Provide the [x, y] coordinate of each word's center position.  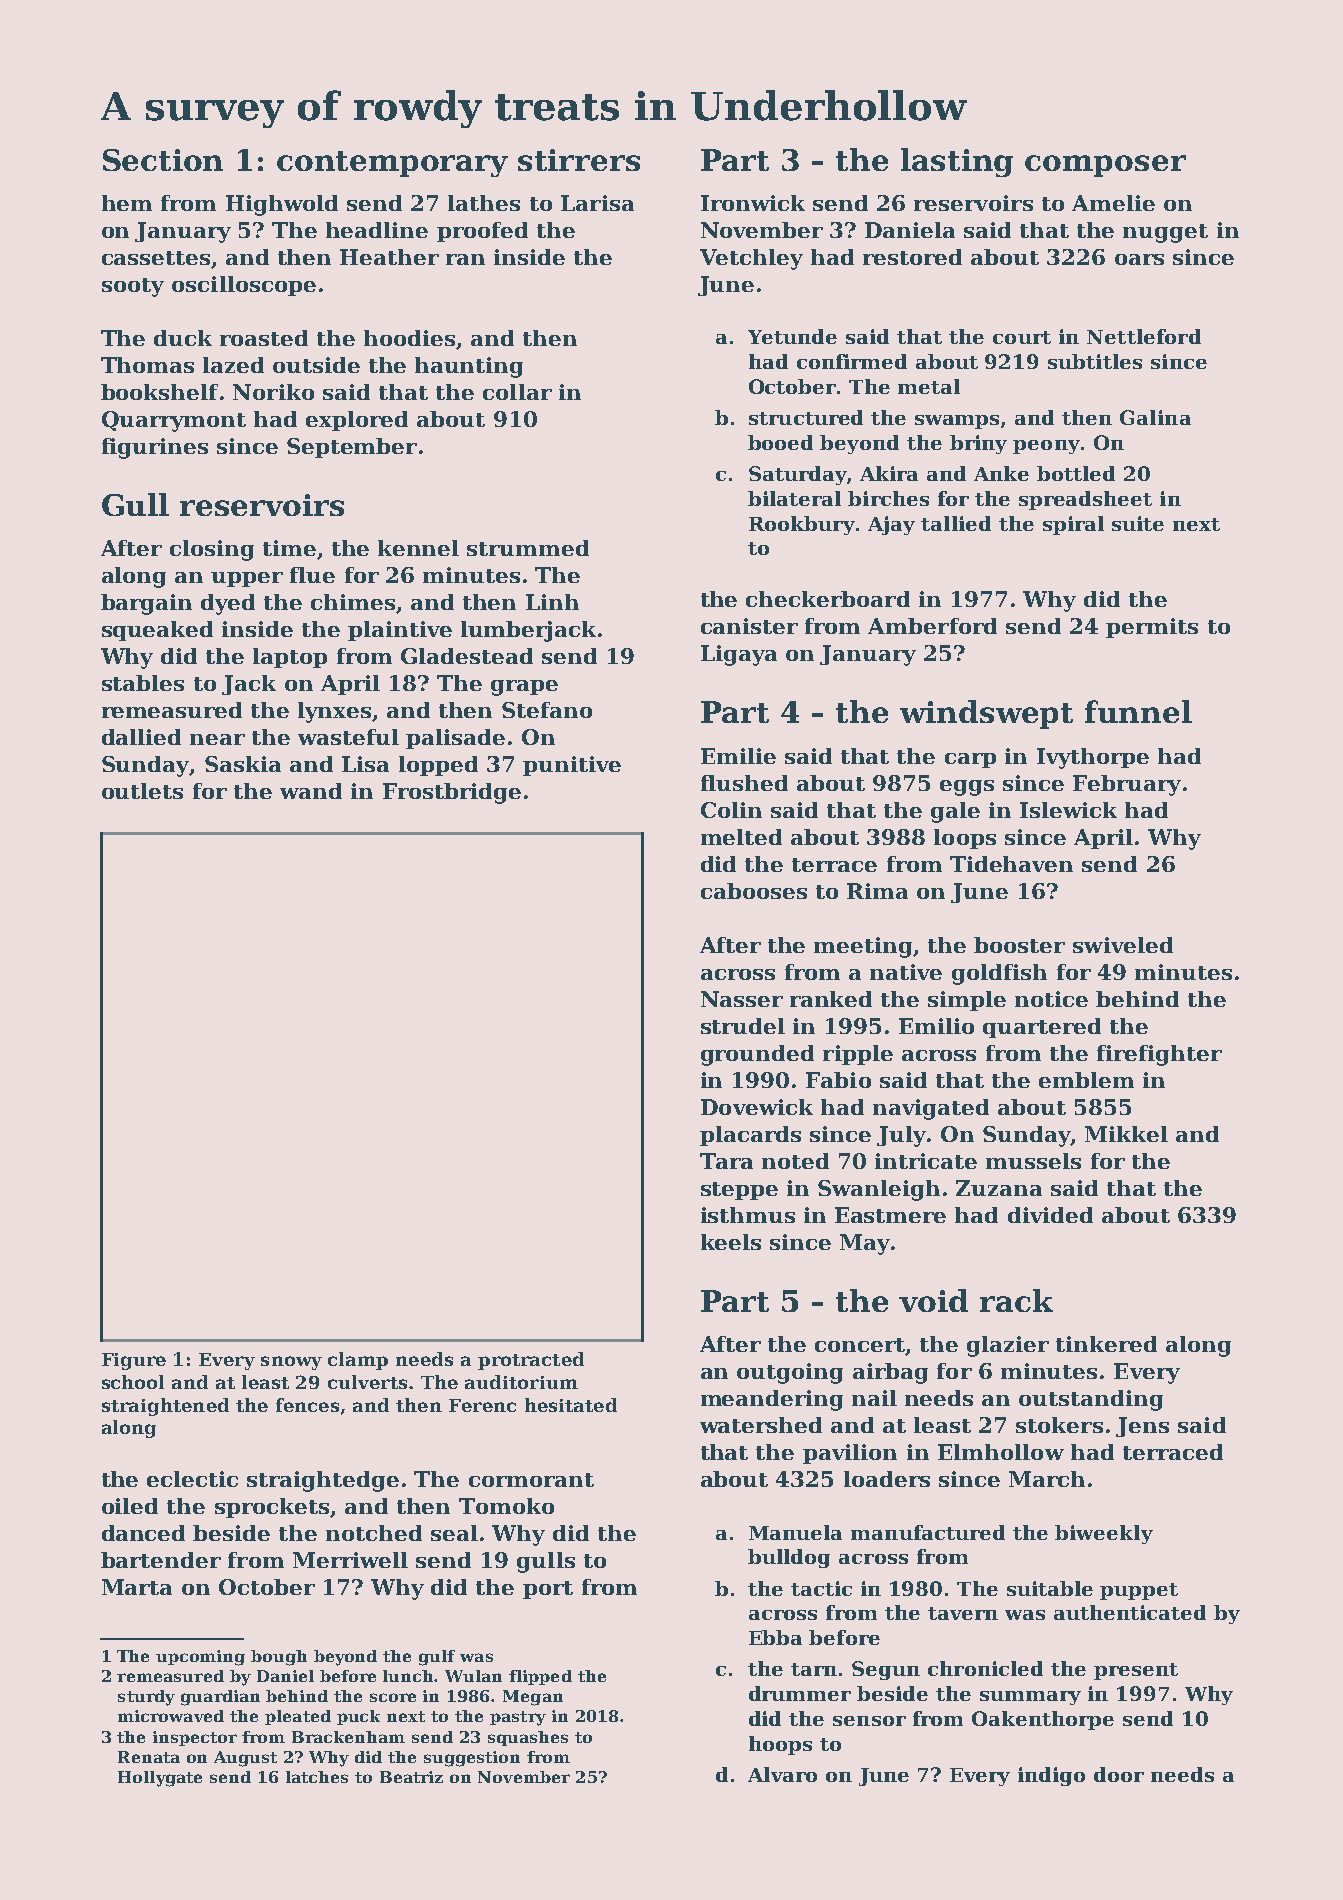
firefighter [1159, 1055]
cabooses [754, 891]
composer [1105, 166]
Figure [134, 1361]
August [245, 1759]
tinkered [1106, 1344]
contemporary [392, 164]
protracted [531, 1361]
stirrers [579, 160]
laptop [290, 658]
